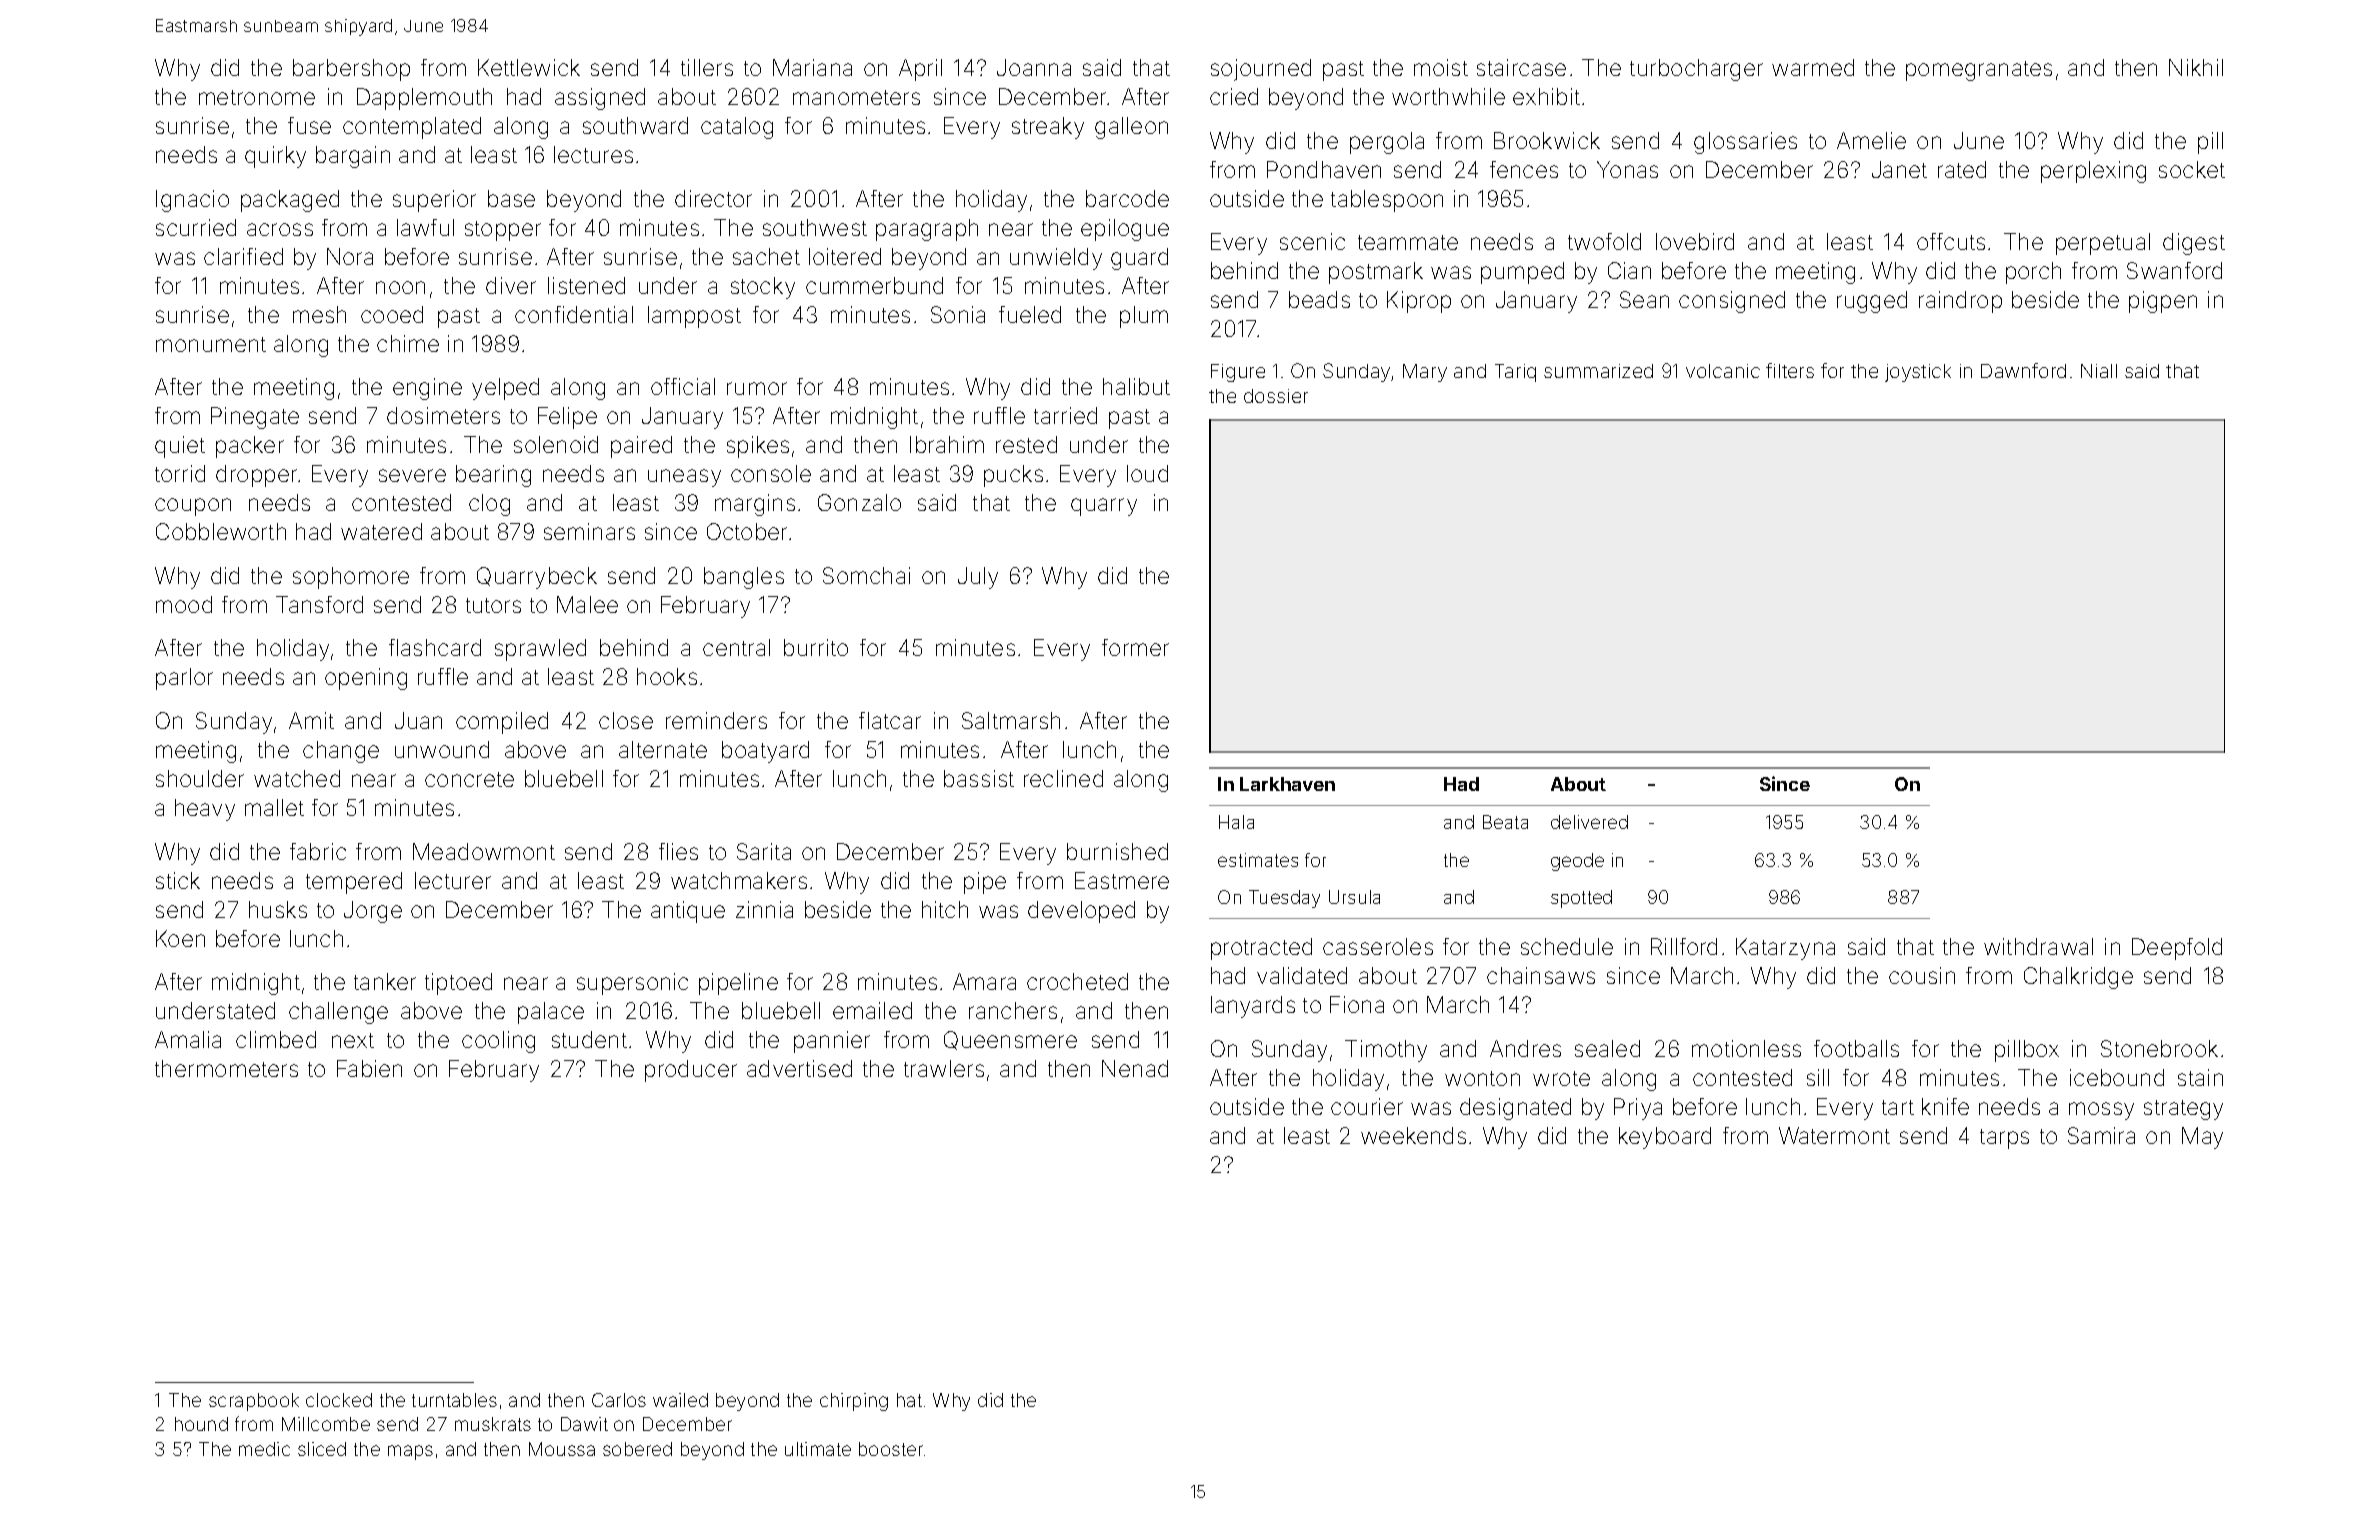 The width and height of the page is (2380, 1540). What do you see at coordinates (713, 198) in the page?
I see `director` at bounding box center [713, 198].
